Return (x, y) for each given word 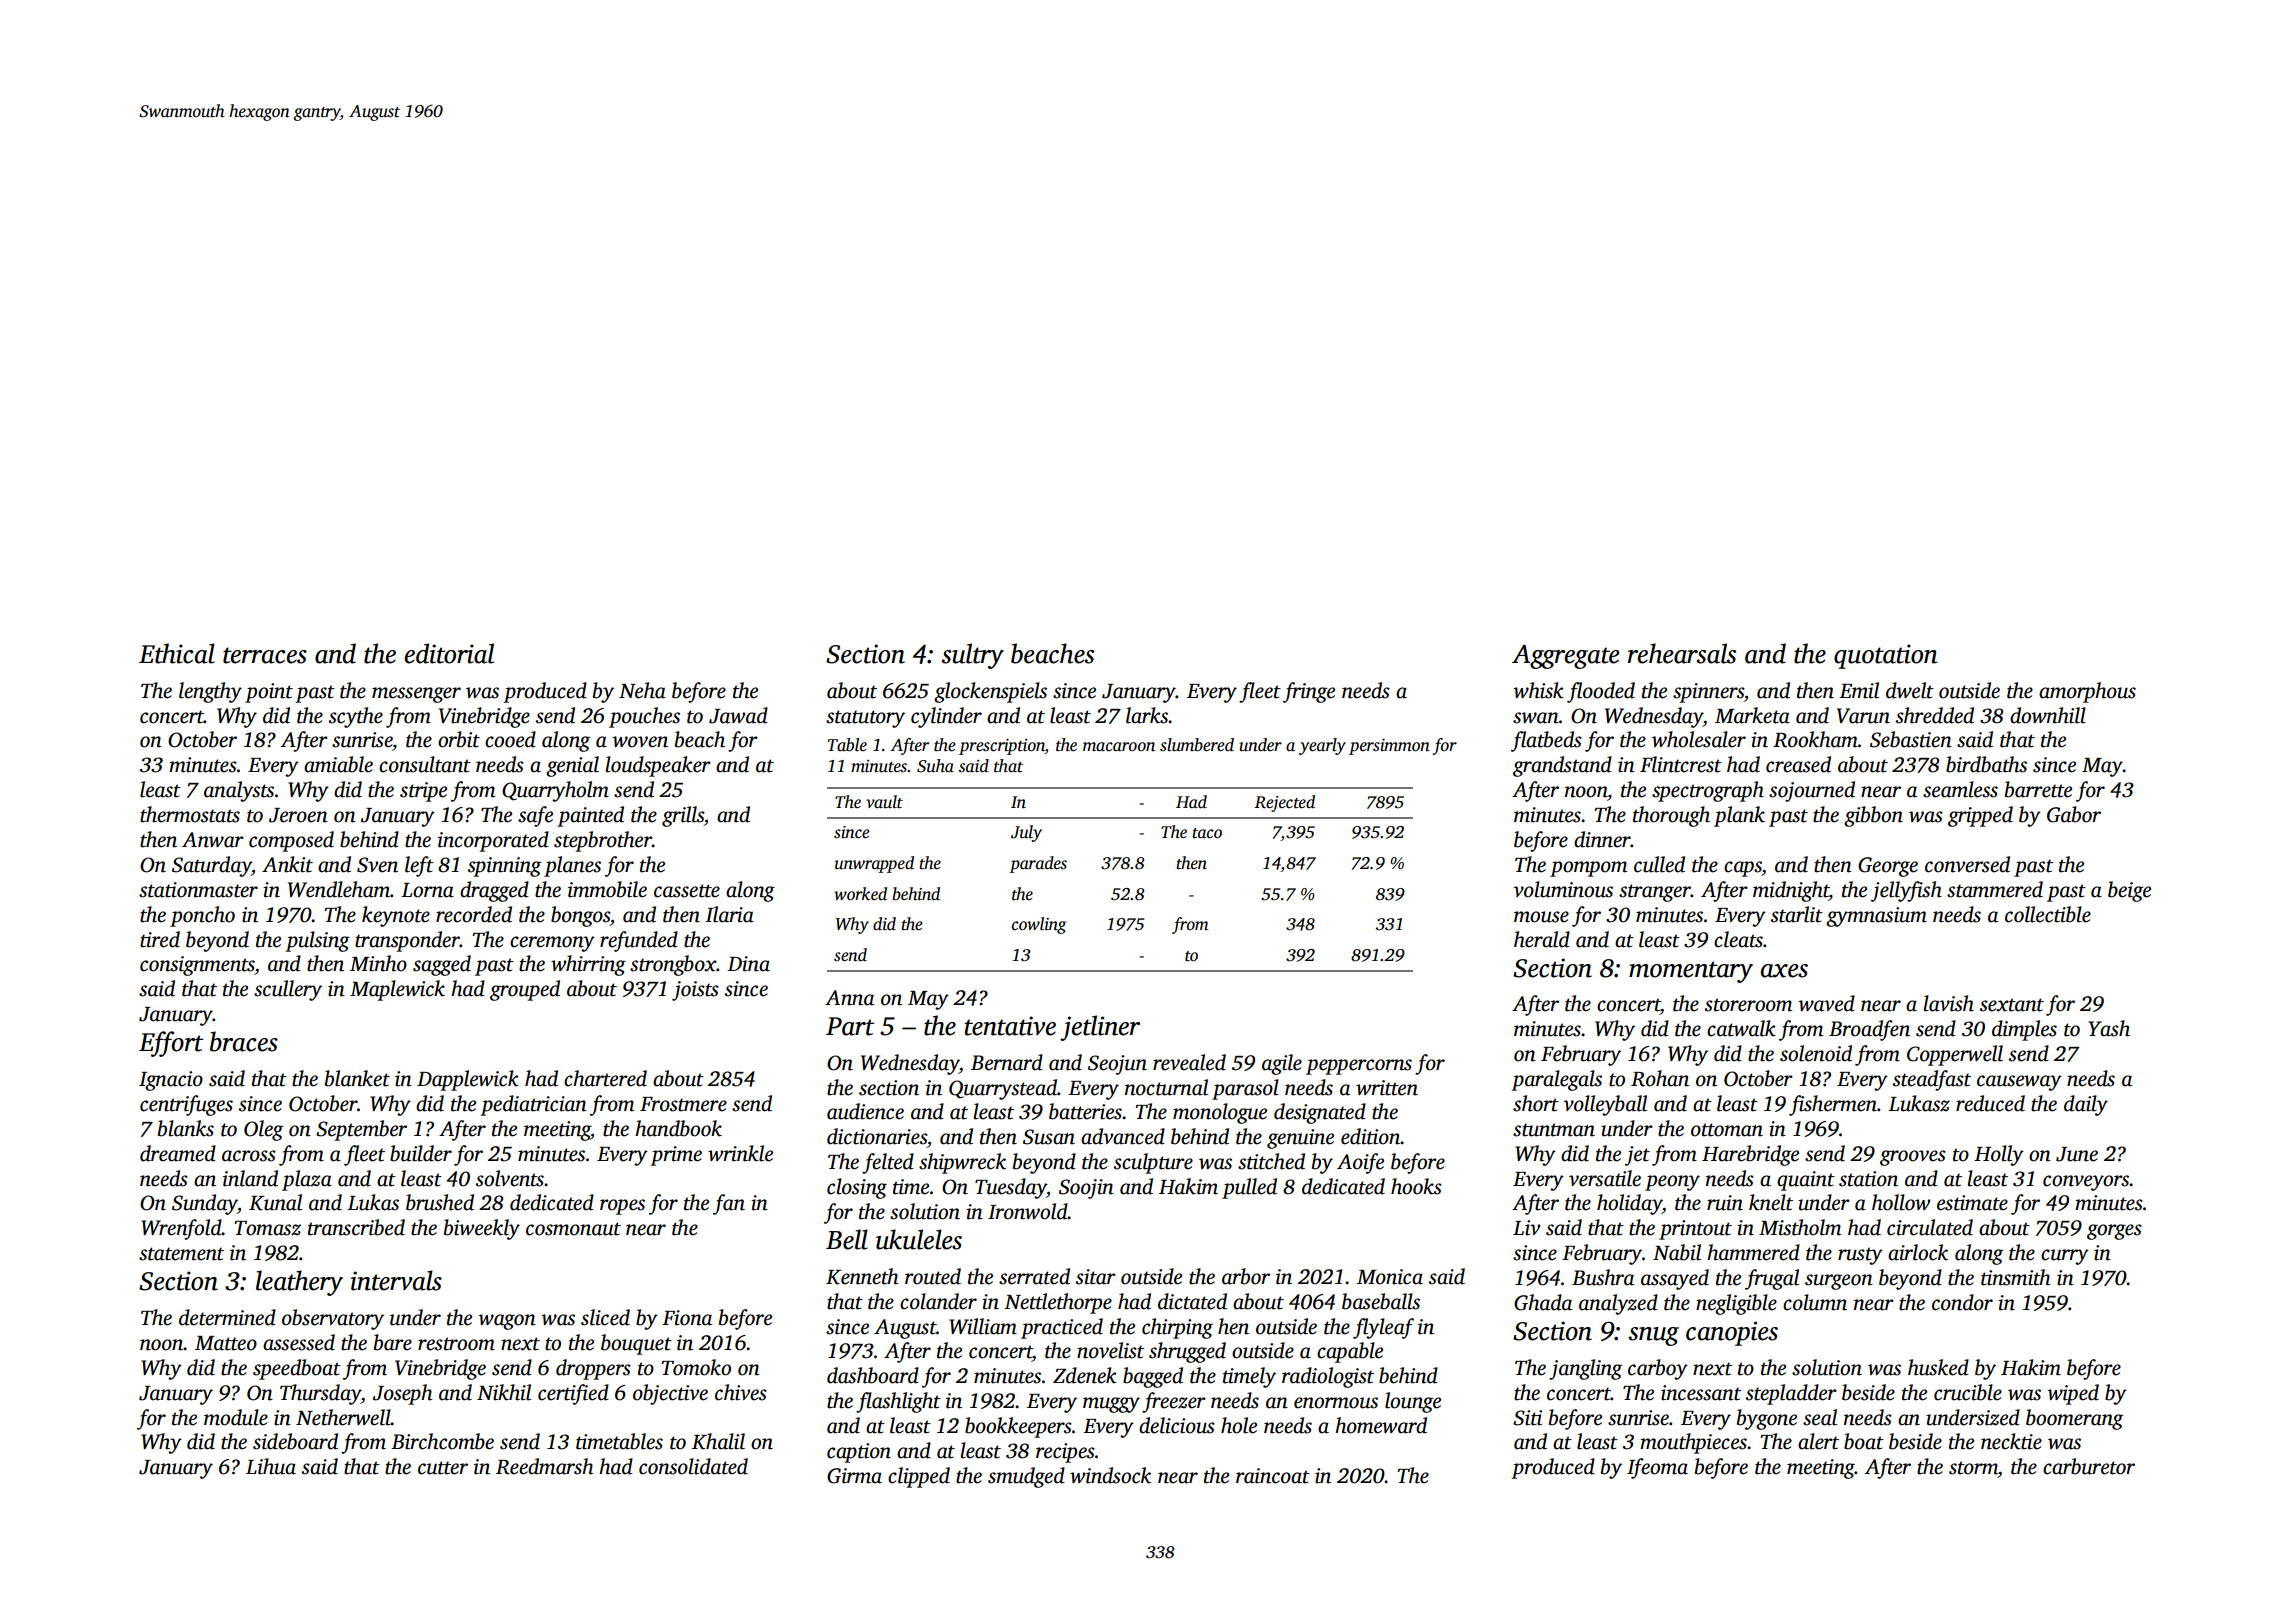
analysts (239, 791)
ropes (622, 1207)
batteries (1085, 1111)
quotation (1886, 656)
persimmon (1389, 747)
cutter (443, 1468)
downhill (2048, 715)
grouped (525, 990)
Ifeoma (1657, 1468)
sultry (973, 656)
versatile (1605, 1178)
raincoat (1273, 1476)
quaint (1806, 1181)
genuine (1300, 1139)
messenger (416, 695)
